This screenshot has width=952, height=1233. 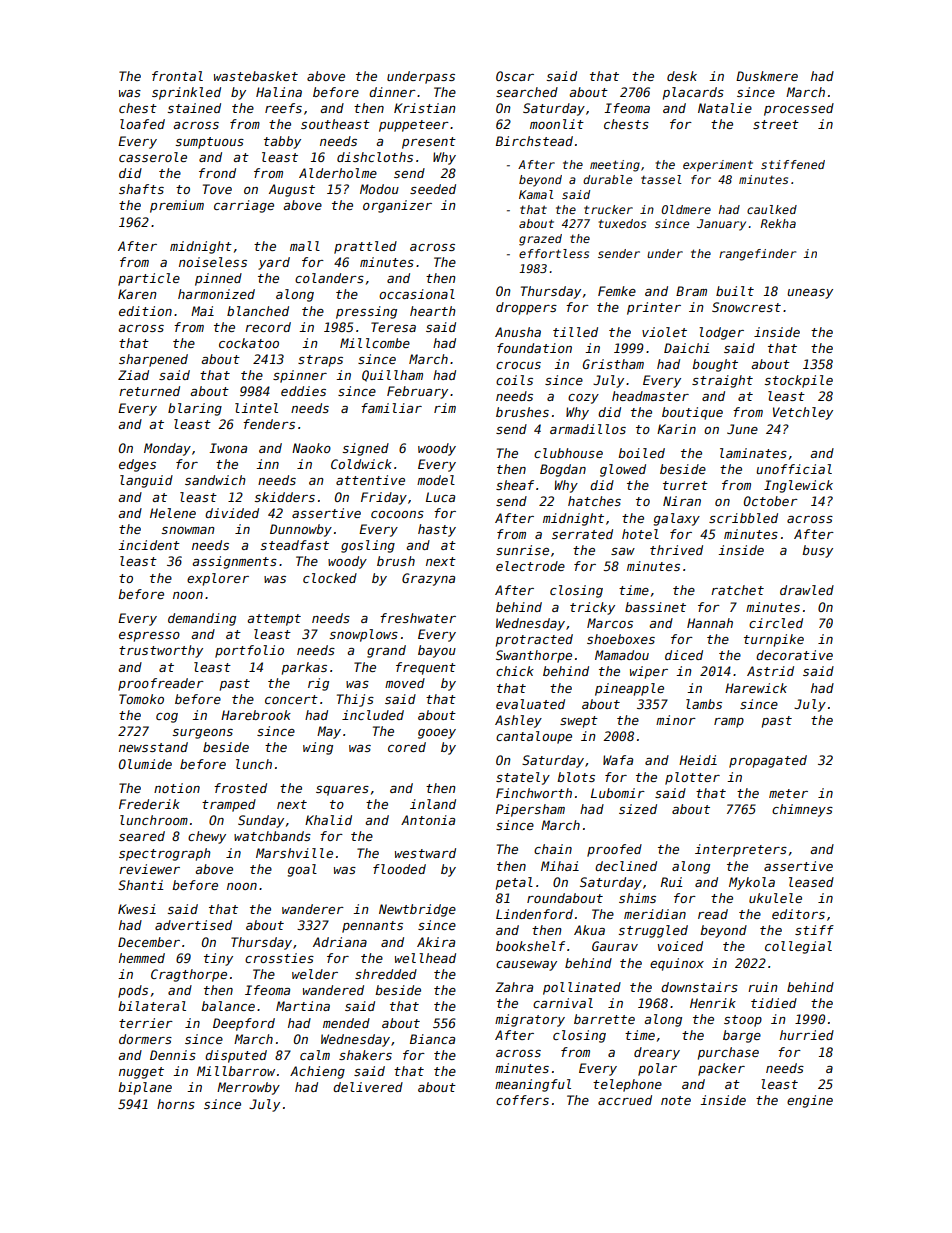 What do you see at coordinates (173, 513) in the screenshot?
I see `Helene` at bounding box center [173, 513].
